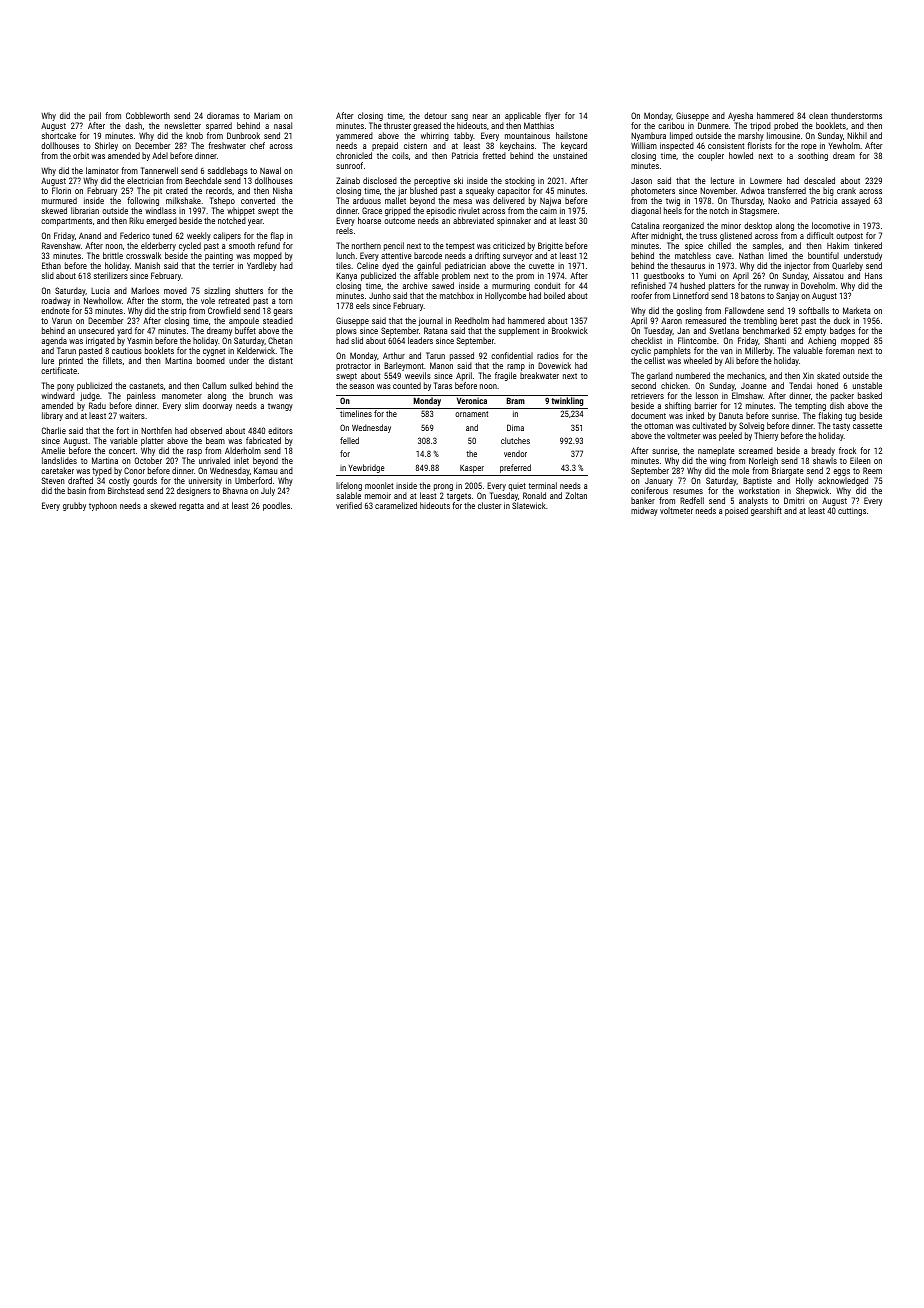 This screenshot has width=924, height=1308. What do you see at coordinates (552, 116) in the screenshot?
I see `flyer` at bounding box center [552, 116].
